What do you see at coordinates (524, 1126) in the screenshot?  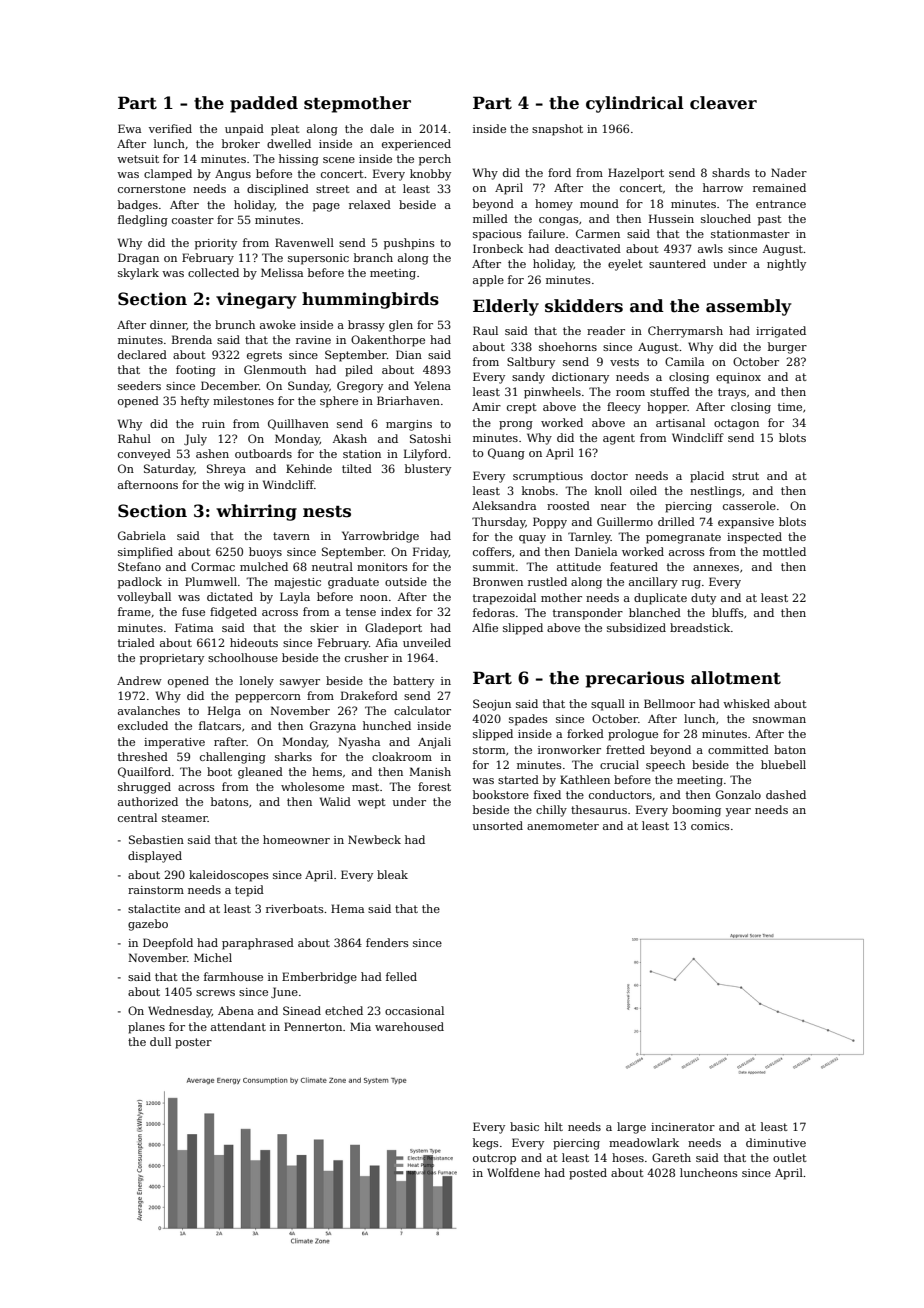 I see `basic` at bounding box center [524, 1126].
